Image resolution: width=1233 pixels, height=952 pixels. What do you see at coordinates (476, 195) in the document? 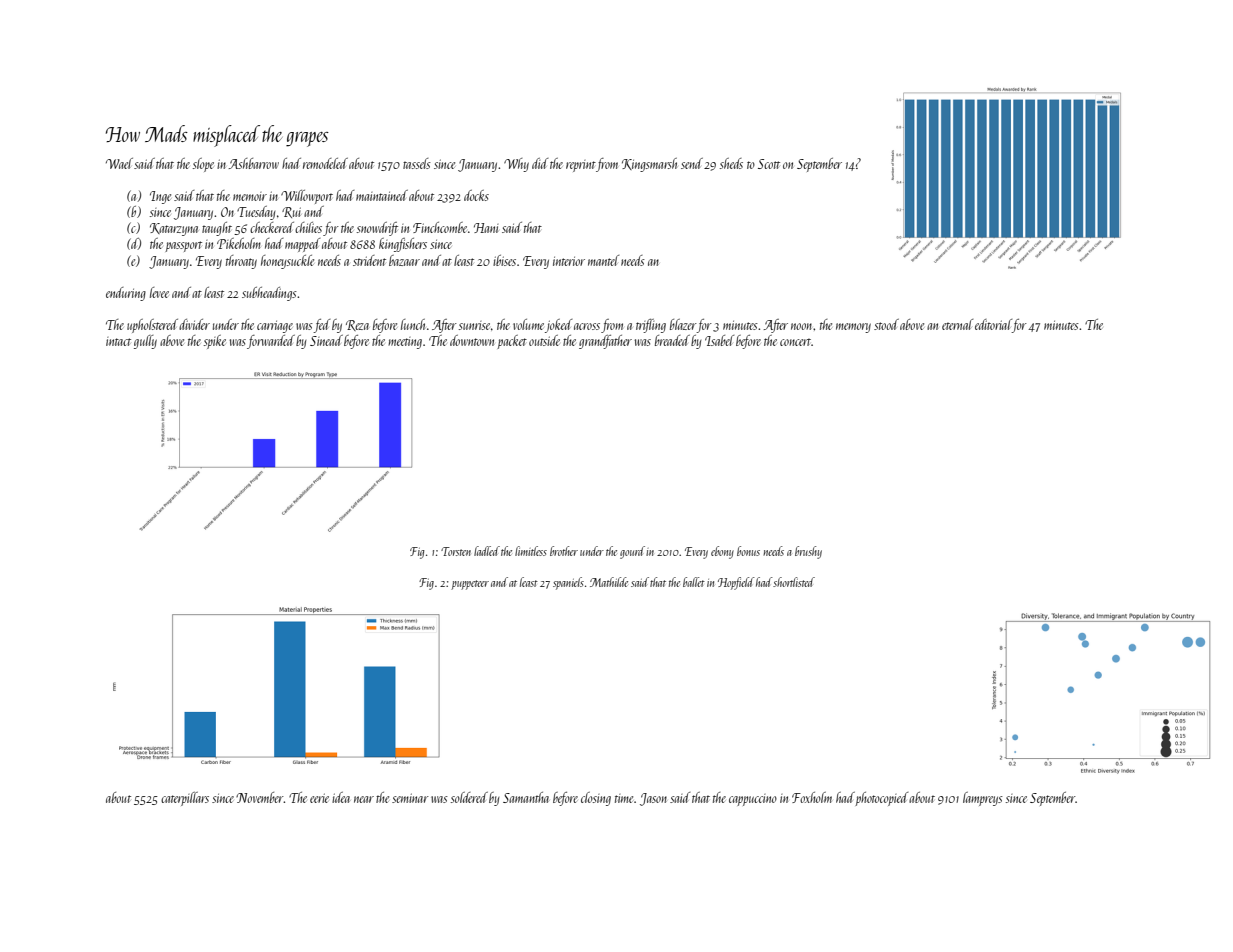
I see `docks` at bounding box center [476, 195].
